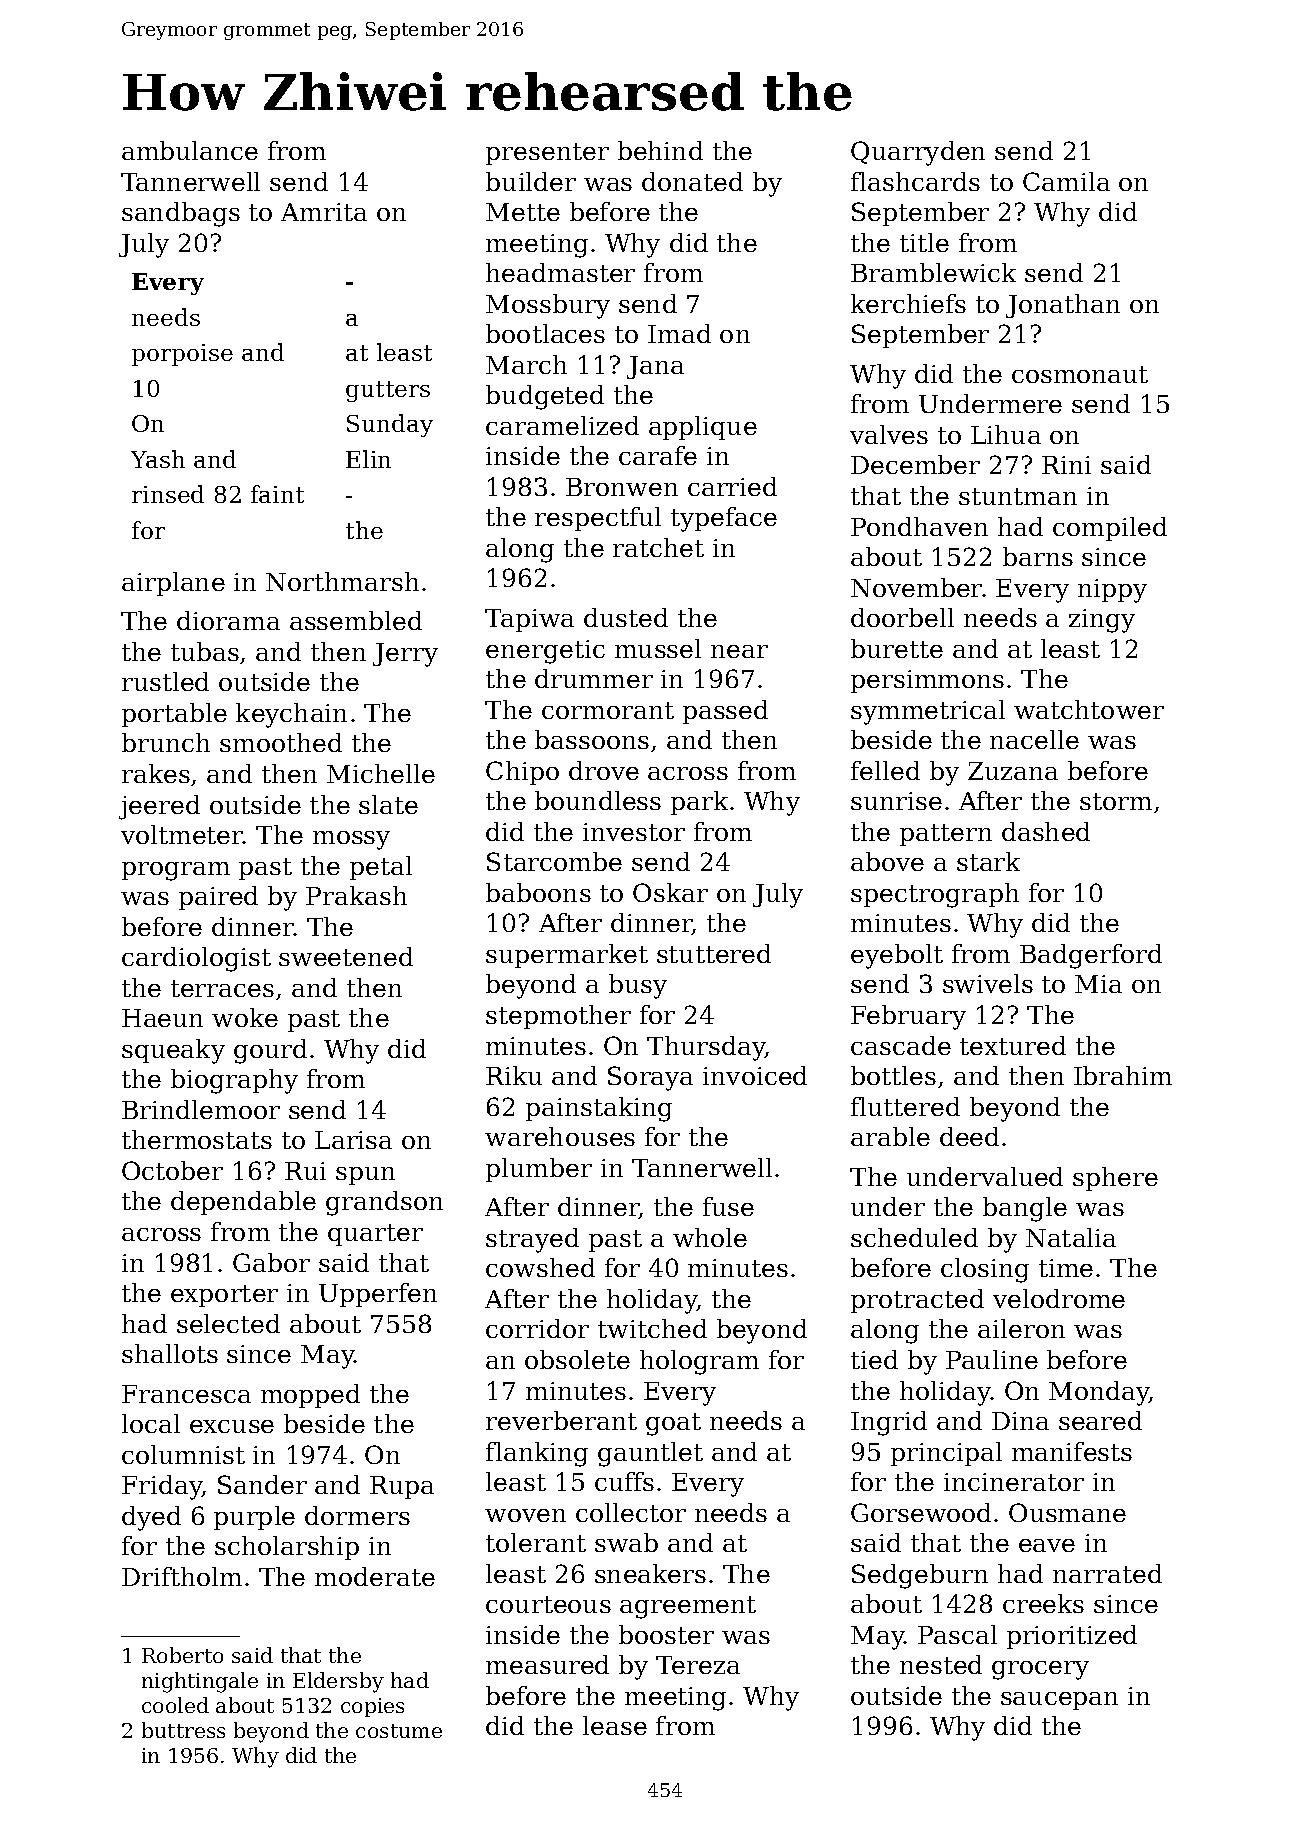  Describe the element at coordinates (1098, 984) in the screenshot. I see `Mia` at that location.
